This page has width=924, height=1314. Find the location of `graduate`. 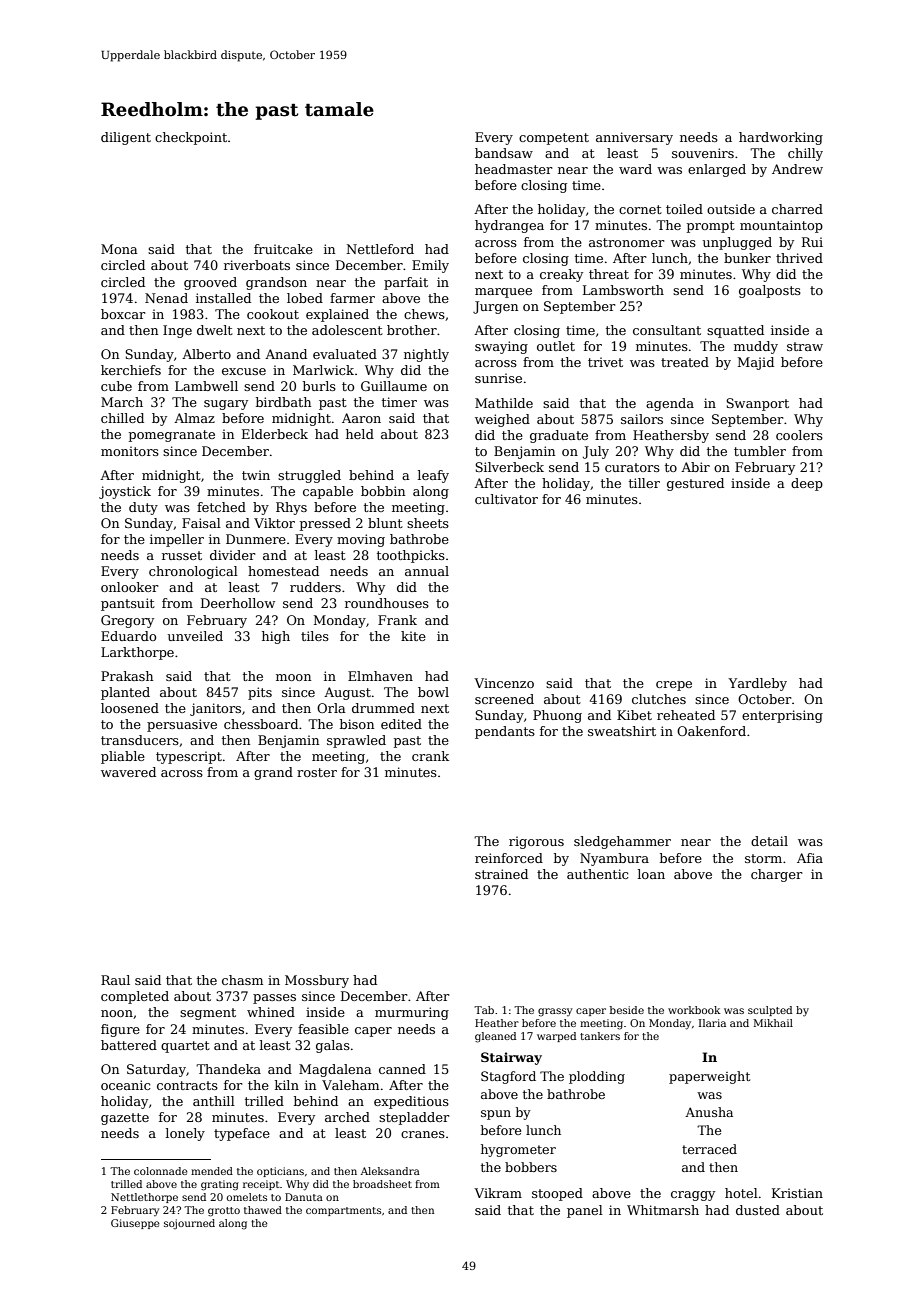

graduate is located at coordinates (559, 436).
